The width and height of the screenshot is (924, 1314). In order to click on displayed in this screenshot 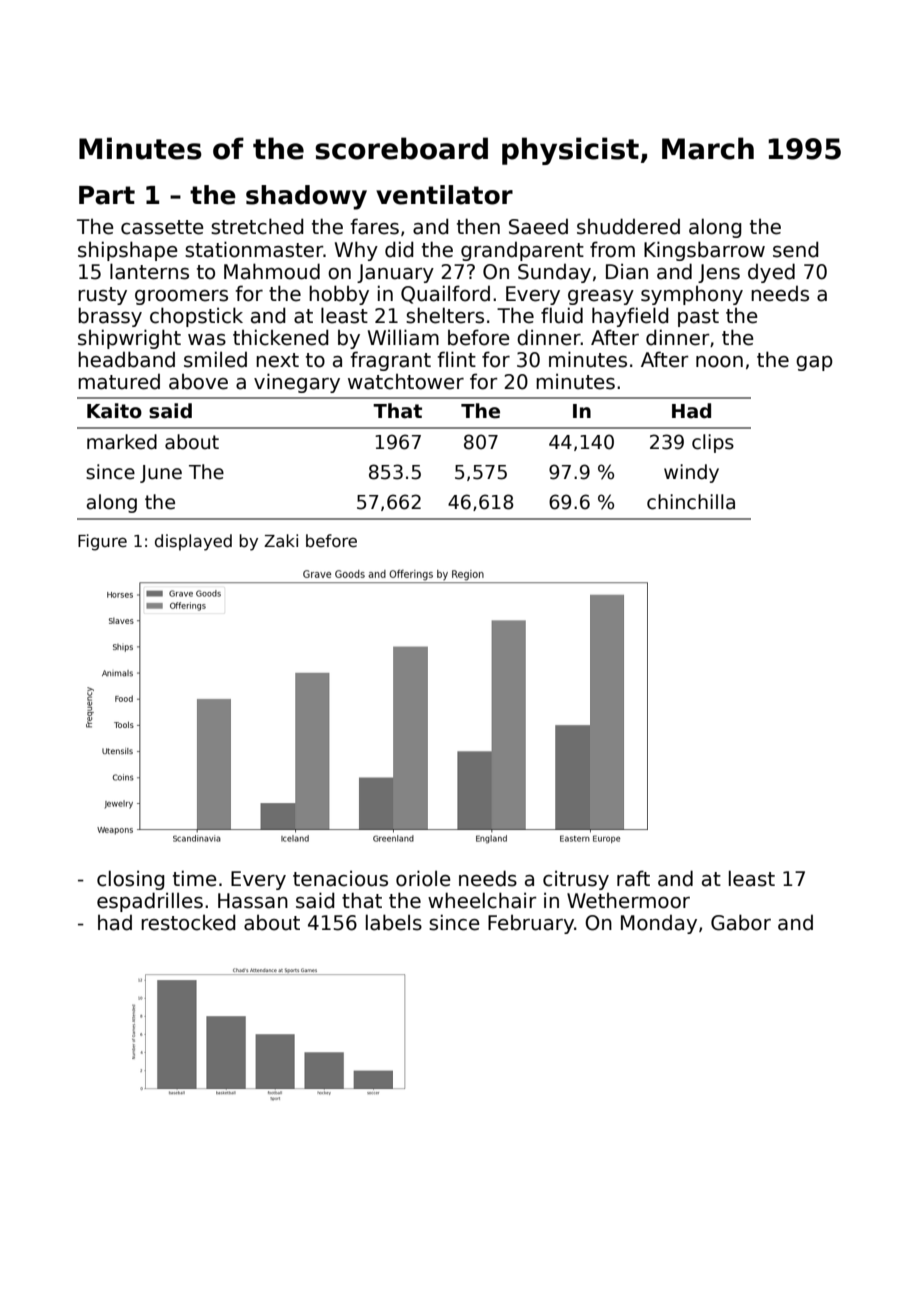, I will do `click(193, 542)`.
